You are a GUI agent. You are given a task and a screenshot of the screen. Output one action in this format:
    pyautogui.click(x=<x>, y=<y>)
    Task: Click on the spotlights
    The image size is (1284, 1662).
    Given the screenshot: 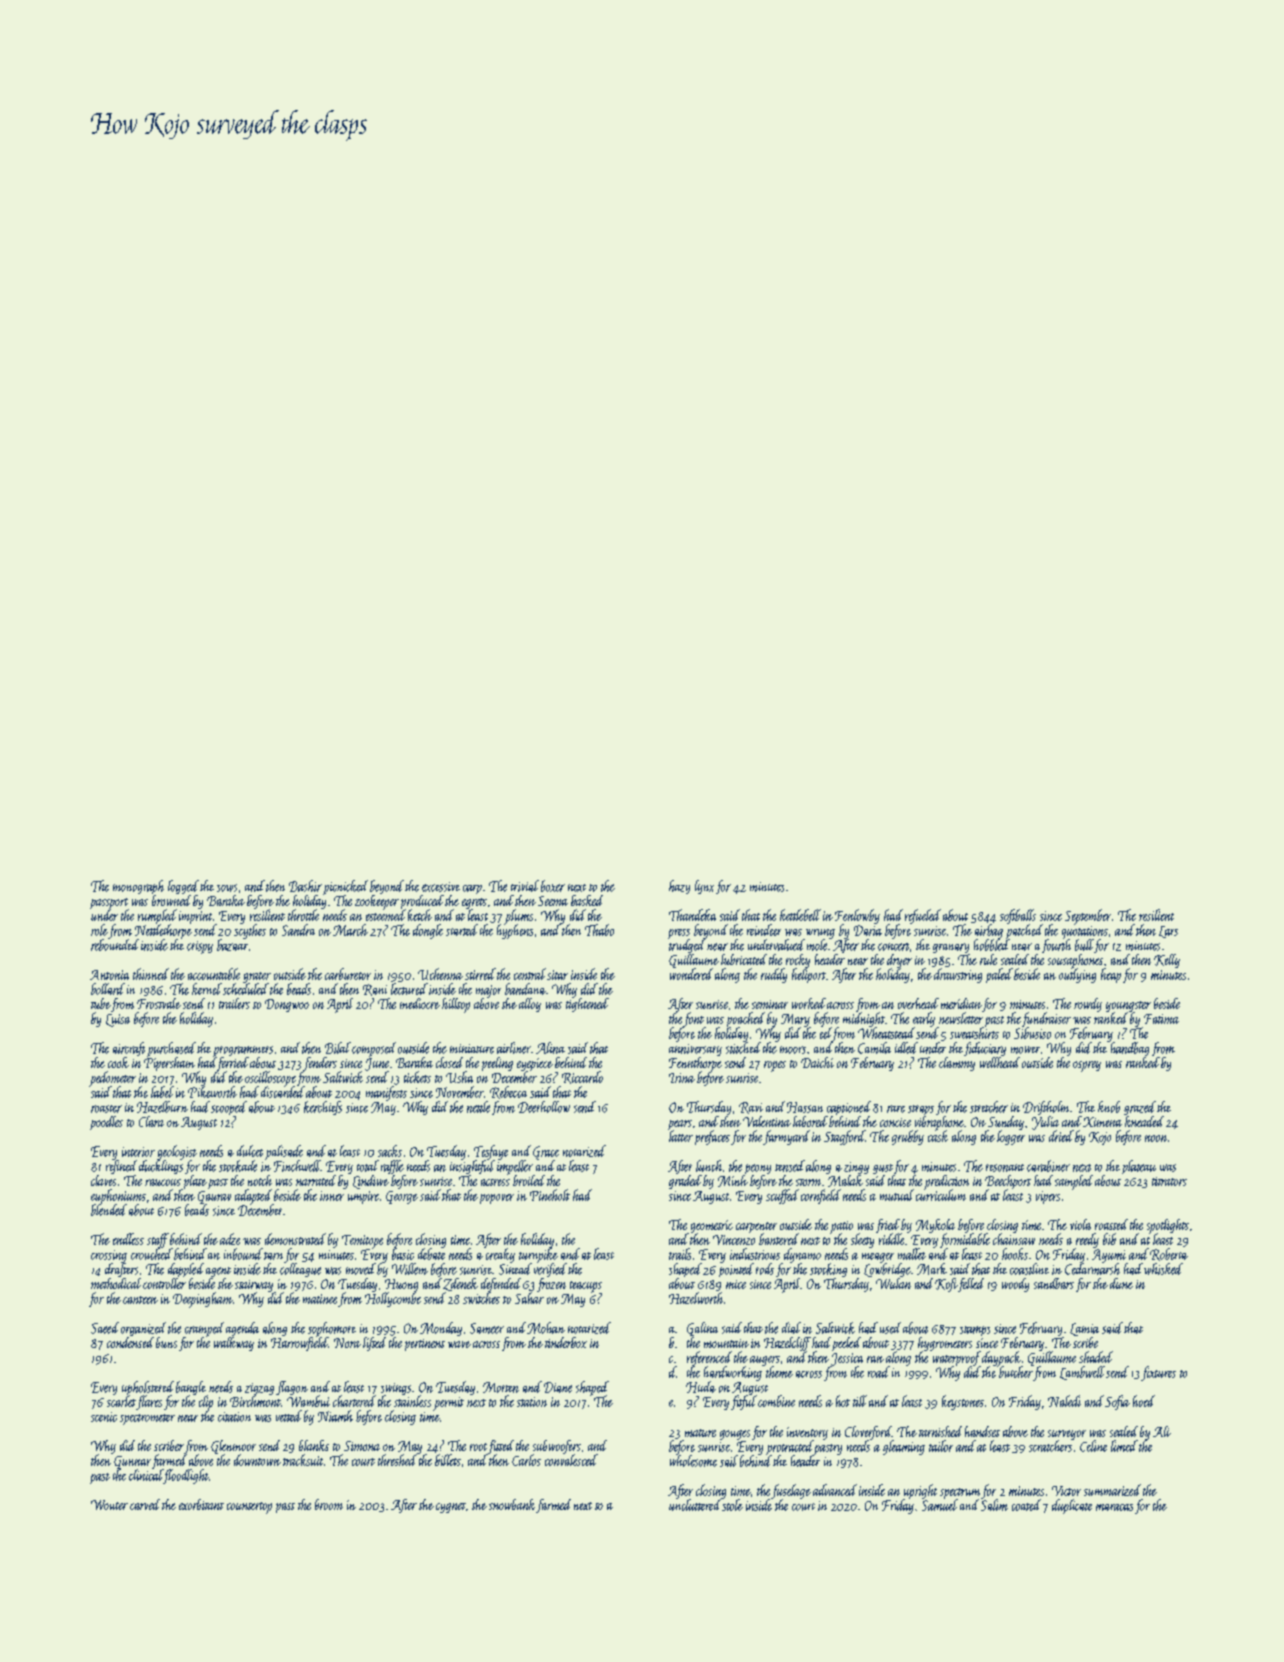 What is the action you would take?
    pyautogui.click(x=1168, y=1226)
